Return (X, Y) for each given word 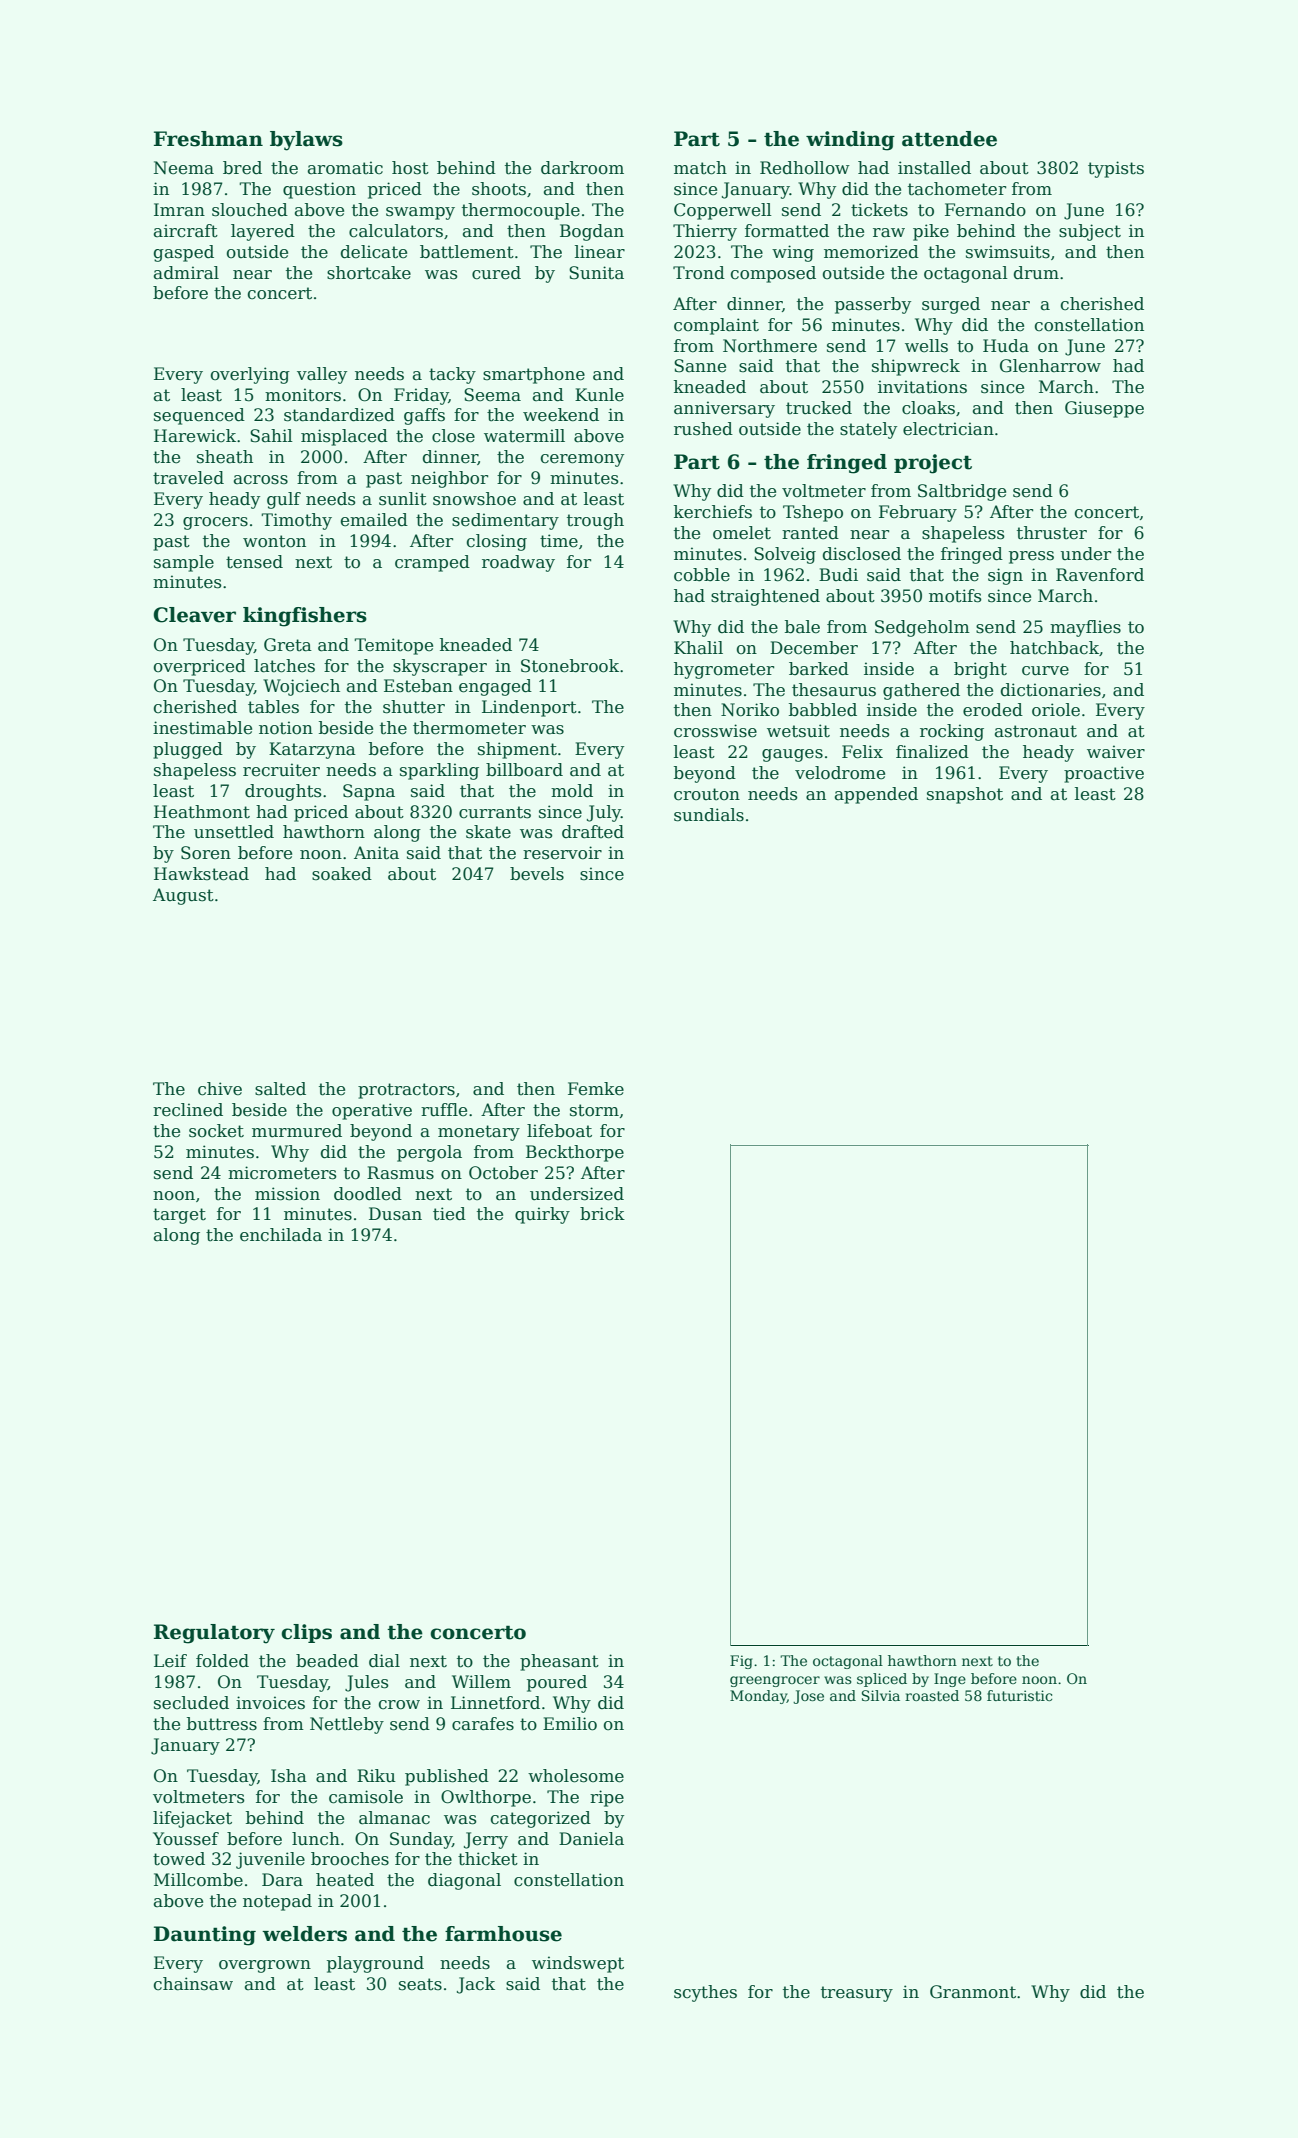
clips (306, 1633)
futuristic (1019, 1695)
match (700, 168)
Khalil (698, 647)
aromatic (345, 168)
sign (1005, 576)
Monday (758, 1697)
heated (345, 1880)
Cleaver (194, 615)
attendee (949, 139)
